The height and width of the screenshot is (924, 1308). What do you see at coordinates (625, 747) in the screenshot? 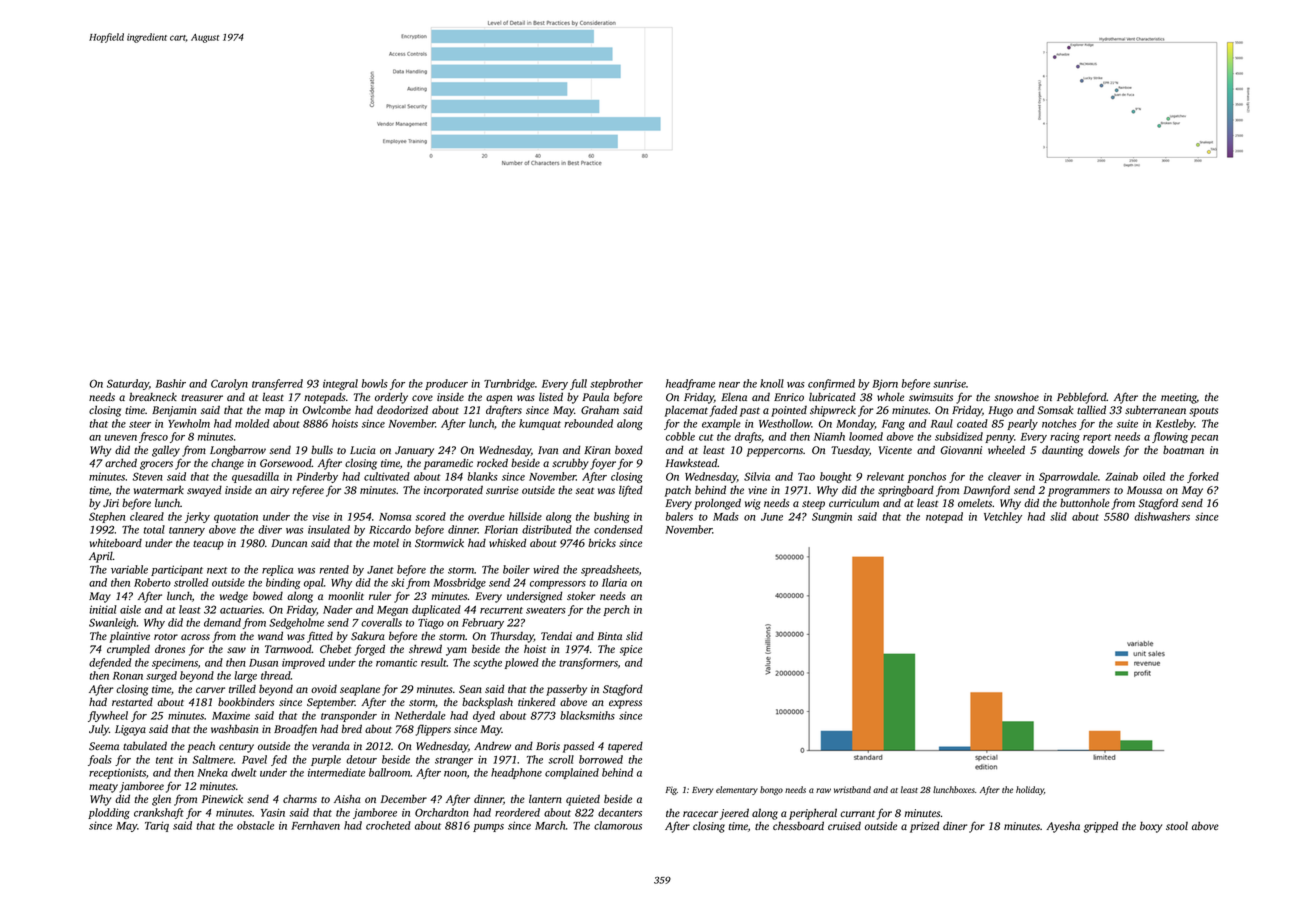
I see `tapered` at bounding box center [625, 747].
